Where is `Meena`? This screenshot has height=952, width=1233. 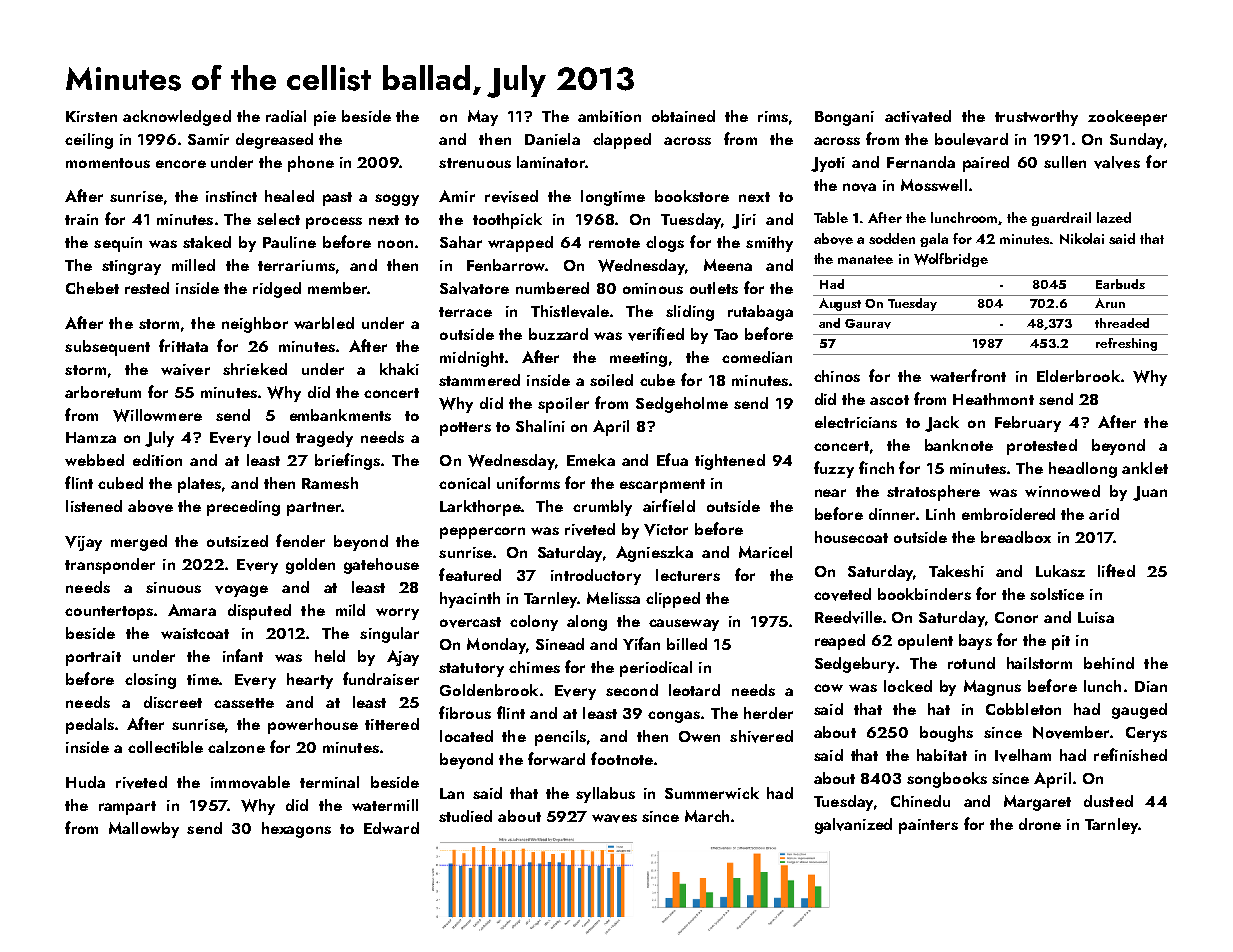
Meena is located at coordinates (728, 265).
